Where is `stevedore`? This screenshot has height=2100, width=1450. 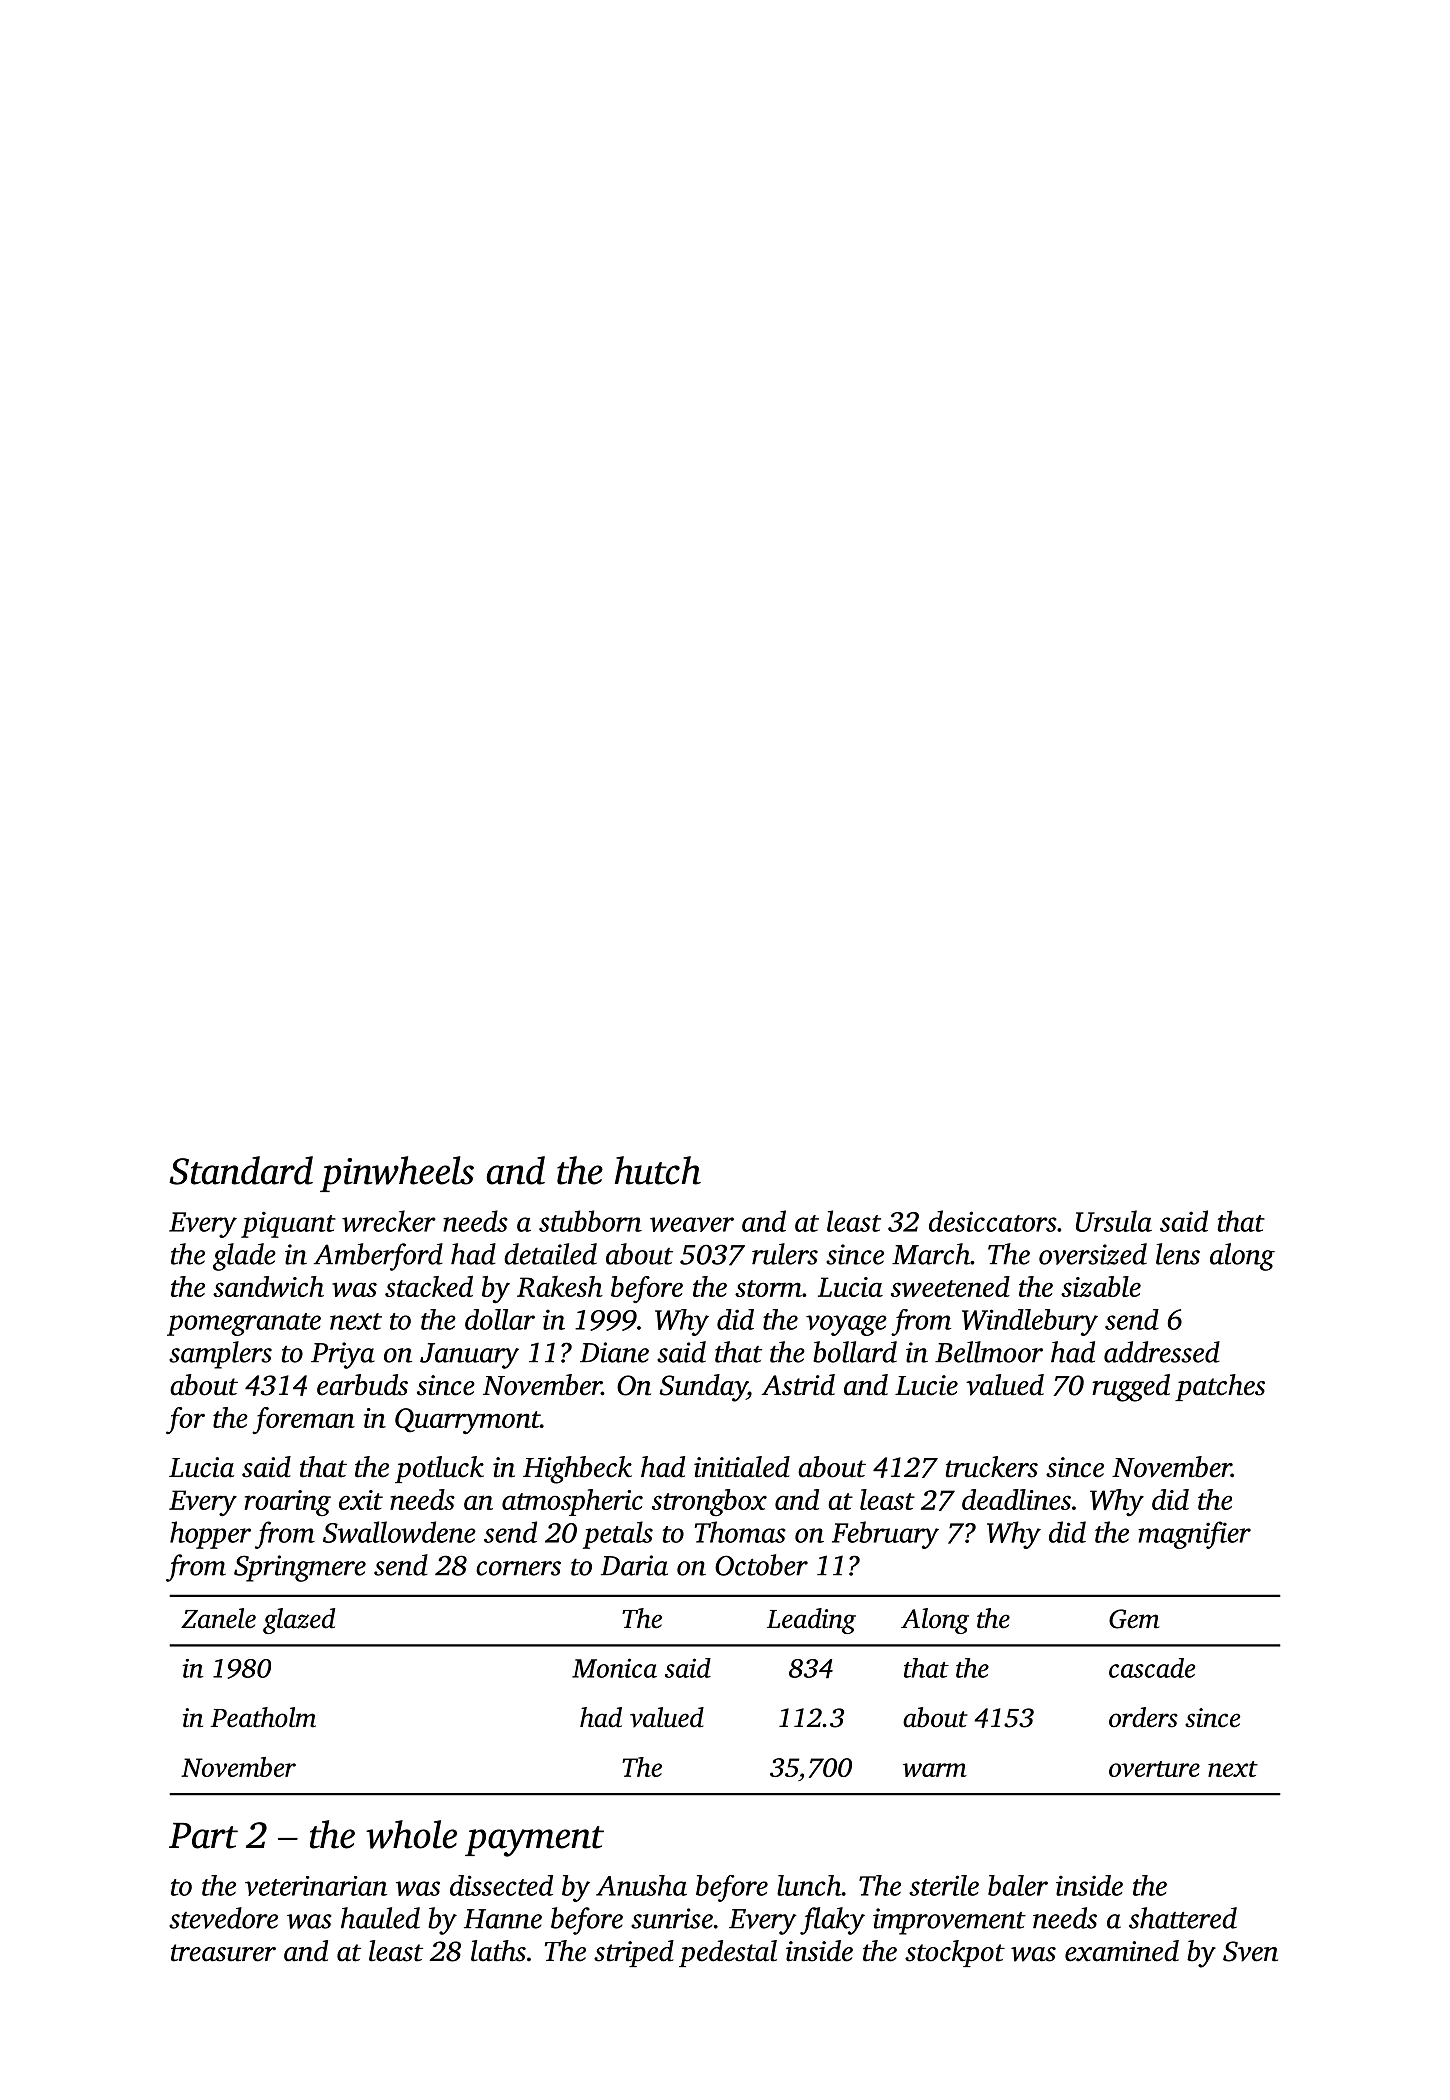 stevedore is located at coordinates (223, 1918).
